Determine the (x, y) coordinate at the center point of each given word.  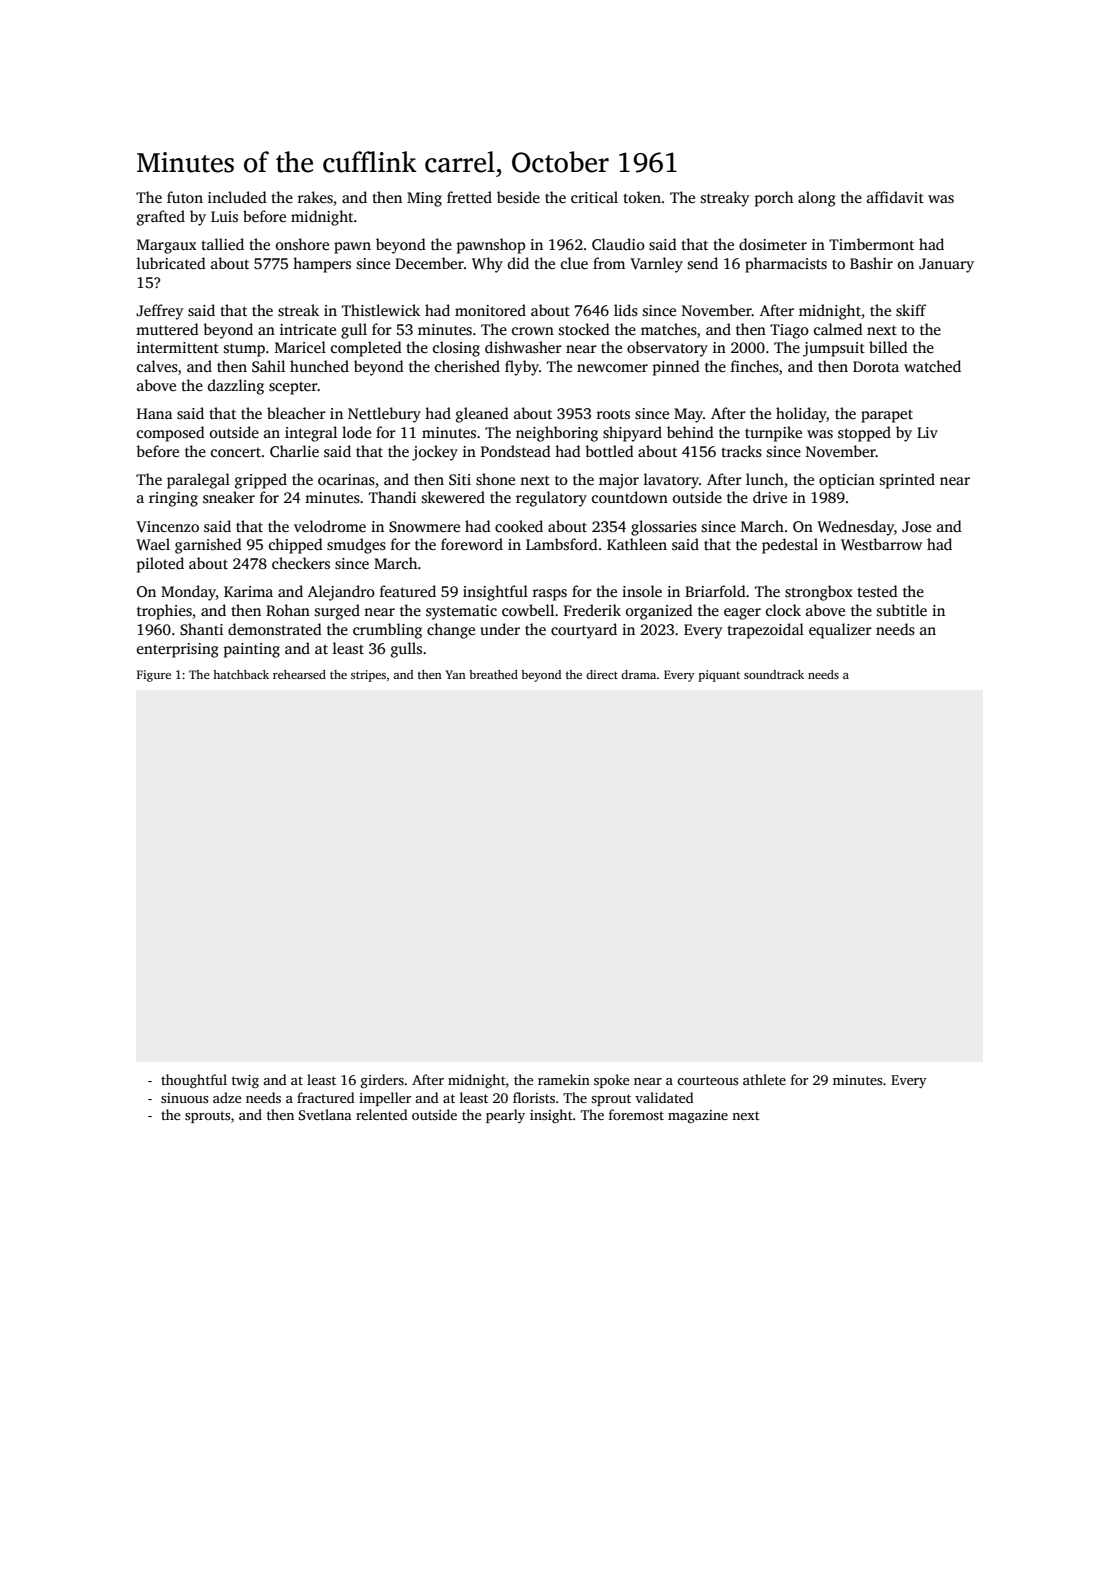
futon (185, 197)
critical (594, 197)
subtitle (902, 610)
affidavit (895, 197)
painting (252, 650)
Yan (455, 674)
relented (382, 1114)
